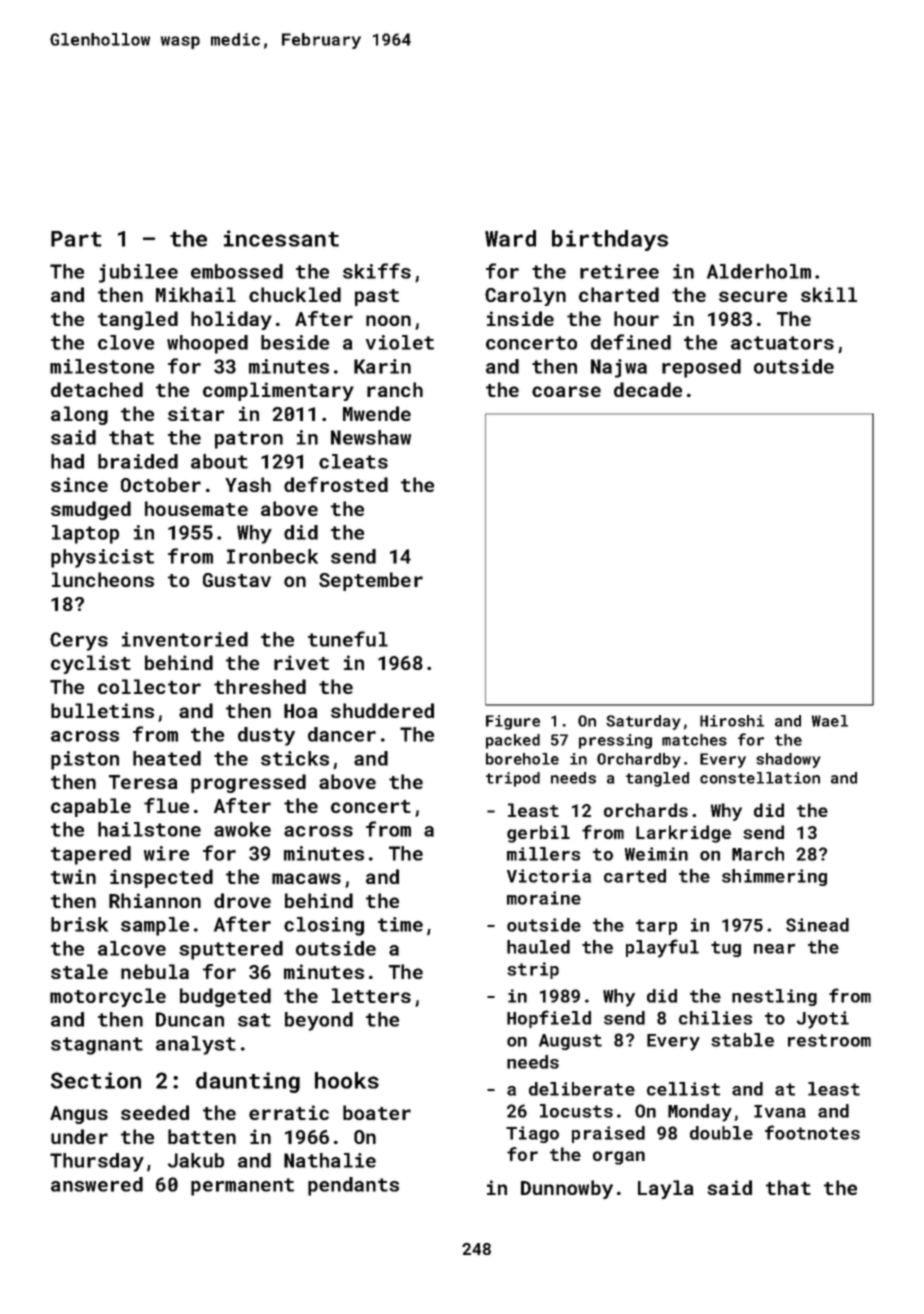 This image has height=1314, width=924. Describe the element at coordinates (295, 758) in the image. I see `sticks` at that location.
